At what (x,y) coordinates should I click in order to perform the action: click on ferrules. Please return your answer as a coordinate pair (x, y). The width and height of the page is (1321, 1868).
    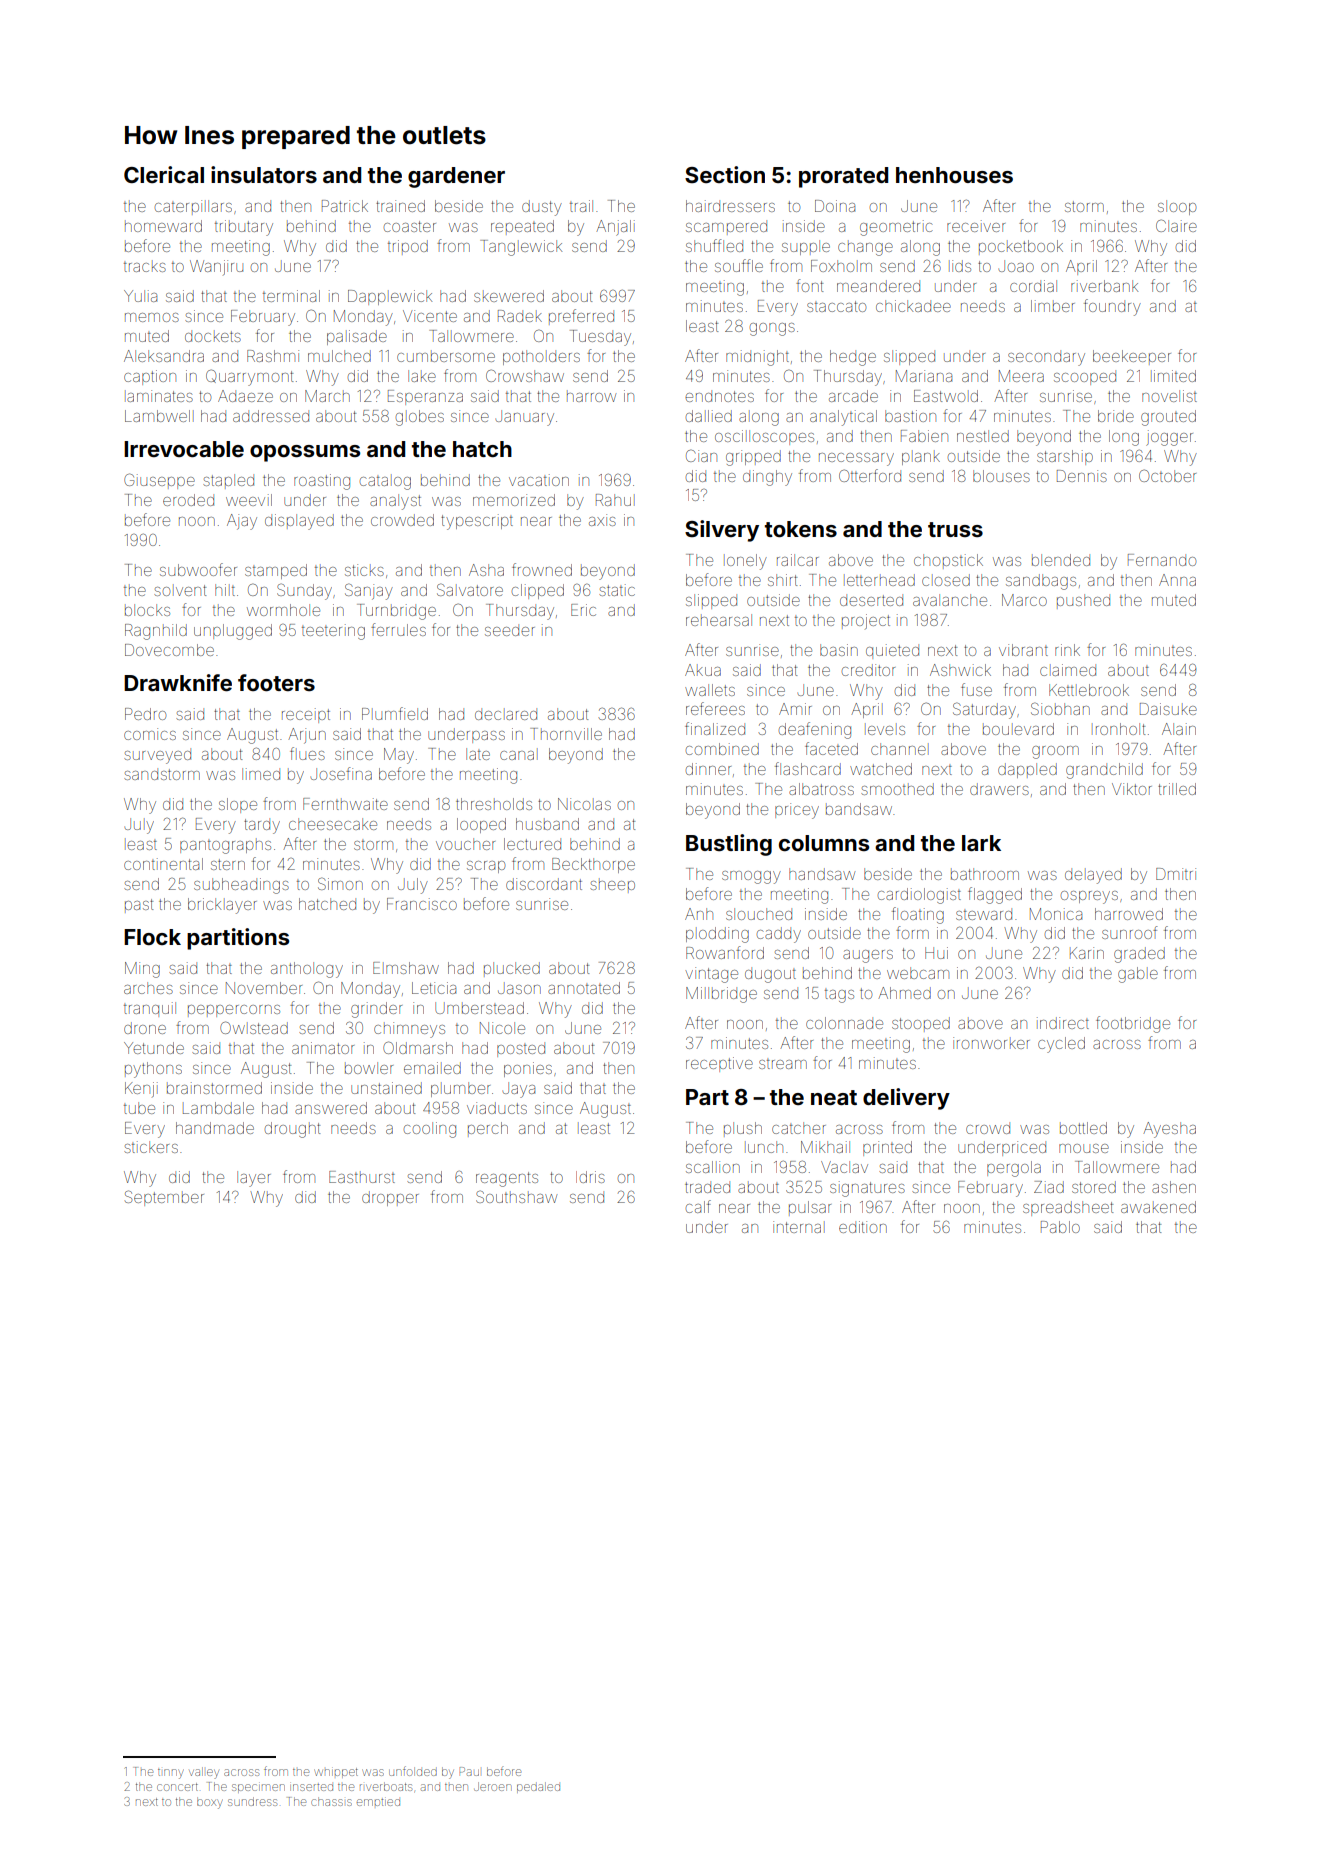
    Looking at the image, I should click on (398, 629).
